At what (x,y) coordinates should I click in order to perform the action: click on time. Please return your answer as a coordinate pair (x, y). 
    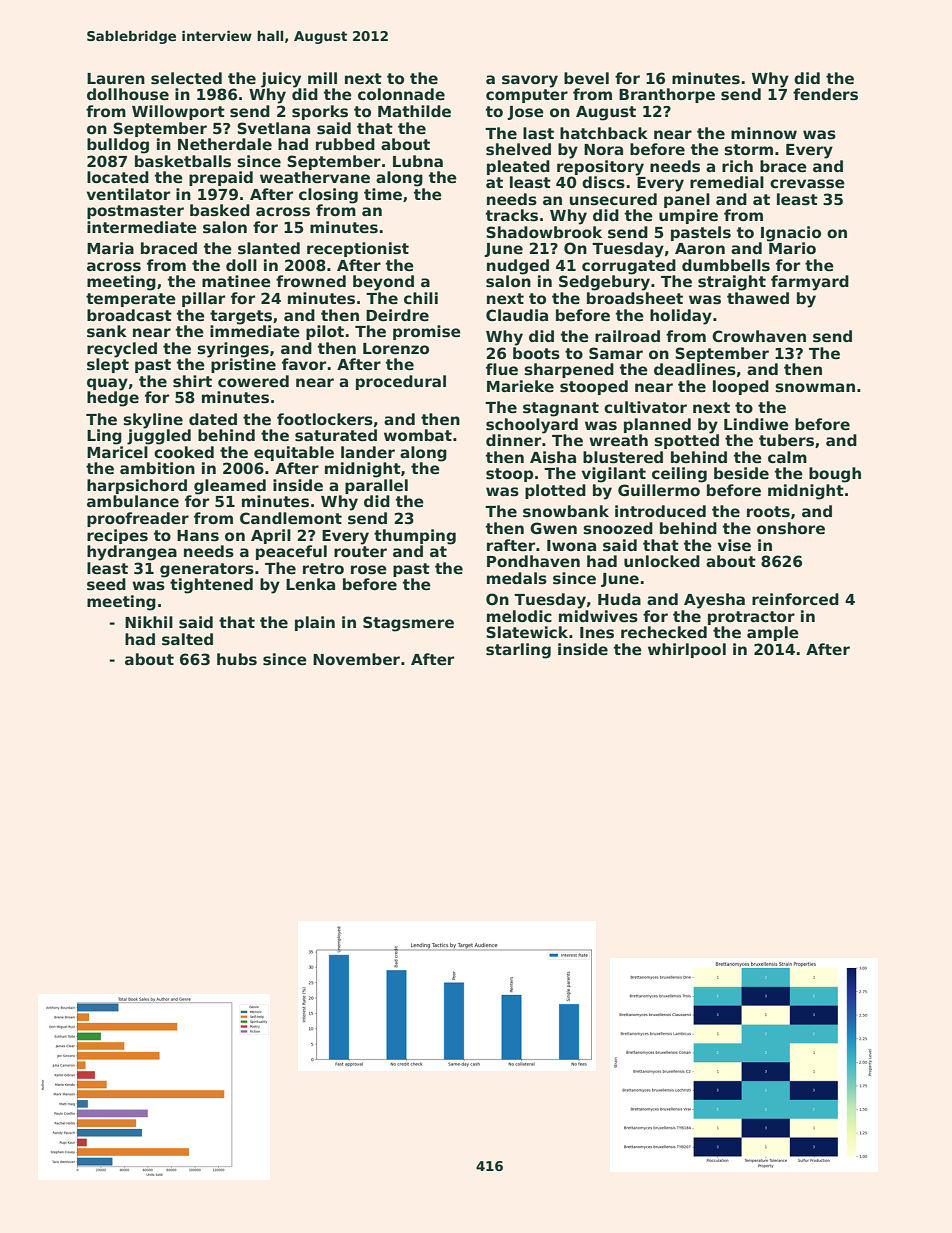
    Looking at the image, I should click on (383, 194).
